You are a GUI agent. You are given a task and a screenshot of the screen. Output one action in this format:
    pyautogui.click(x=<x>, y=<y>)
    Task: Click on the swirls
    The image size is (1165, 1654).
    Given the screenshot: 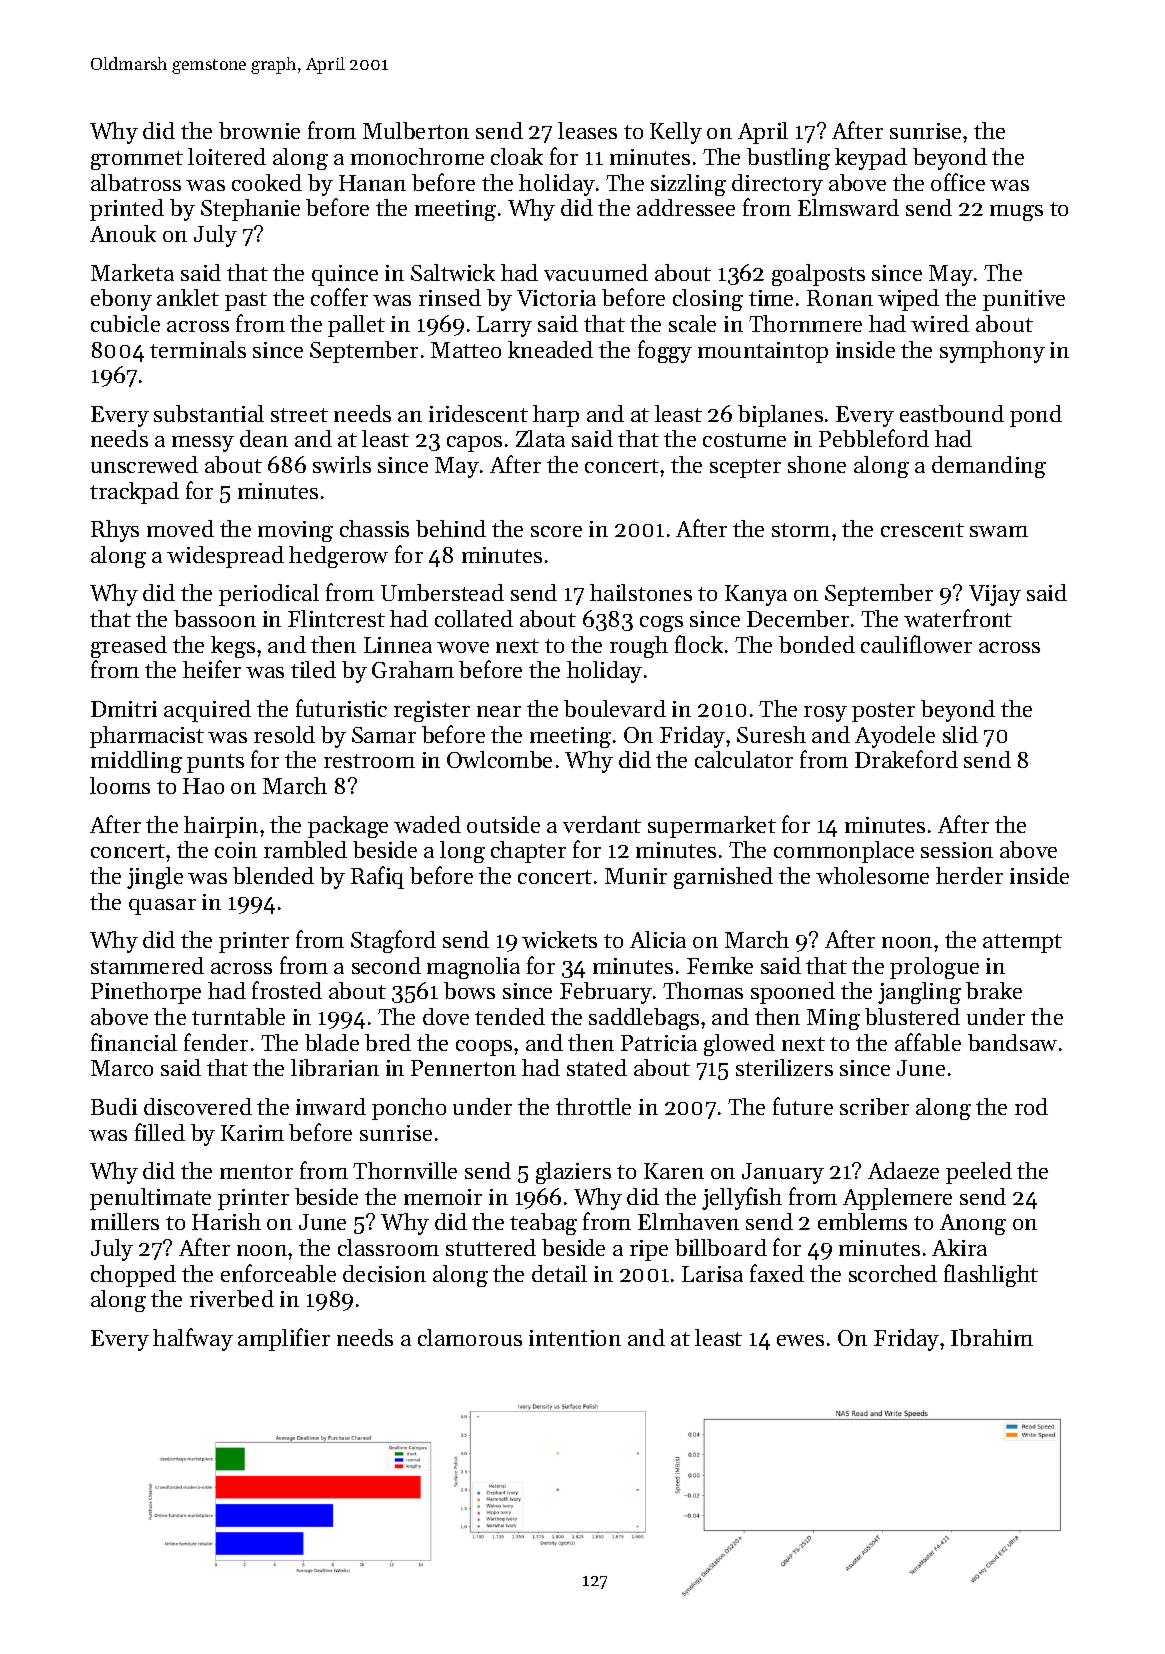 What is the action you would take?
    pyautogui.click(x=342, y=464)
